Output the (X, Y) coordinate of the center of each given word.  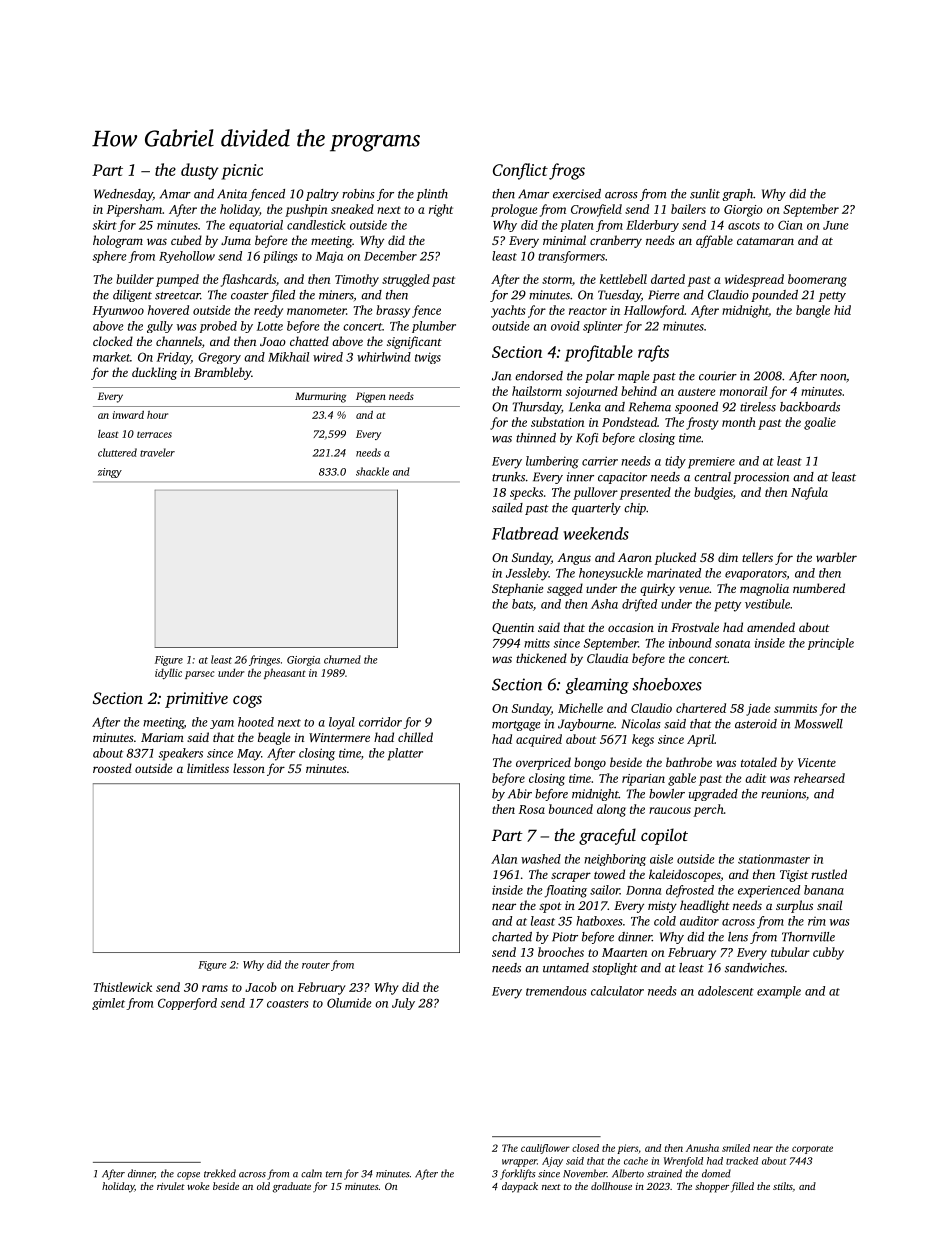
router (316, 965)
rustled (829, 874)
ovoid (565, 326)
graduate (292, 1187)
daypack (520, 1187)
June (836, 225)
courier (718, 376)
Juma (236, 240)
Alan (504, 859)
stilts (783, 1186)
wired (328, 357)
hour (157, 415)
